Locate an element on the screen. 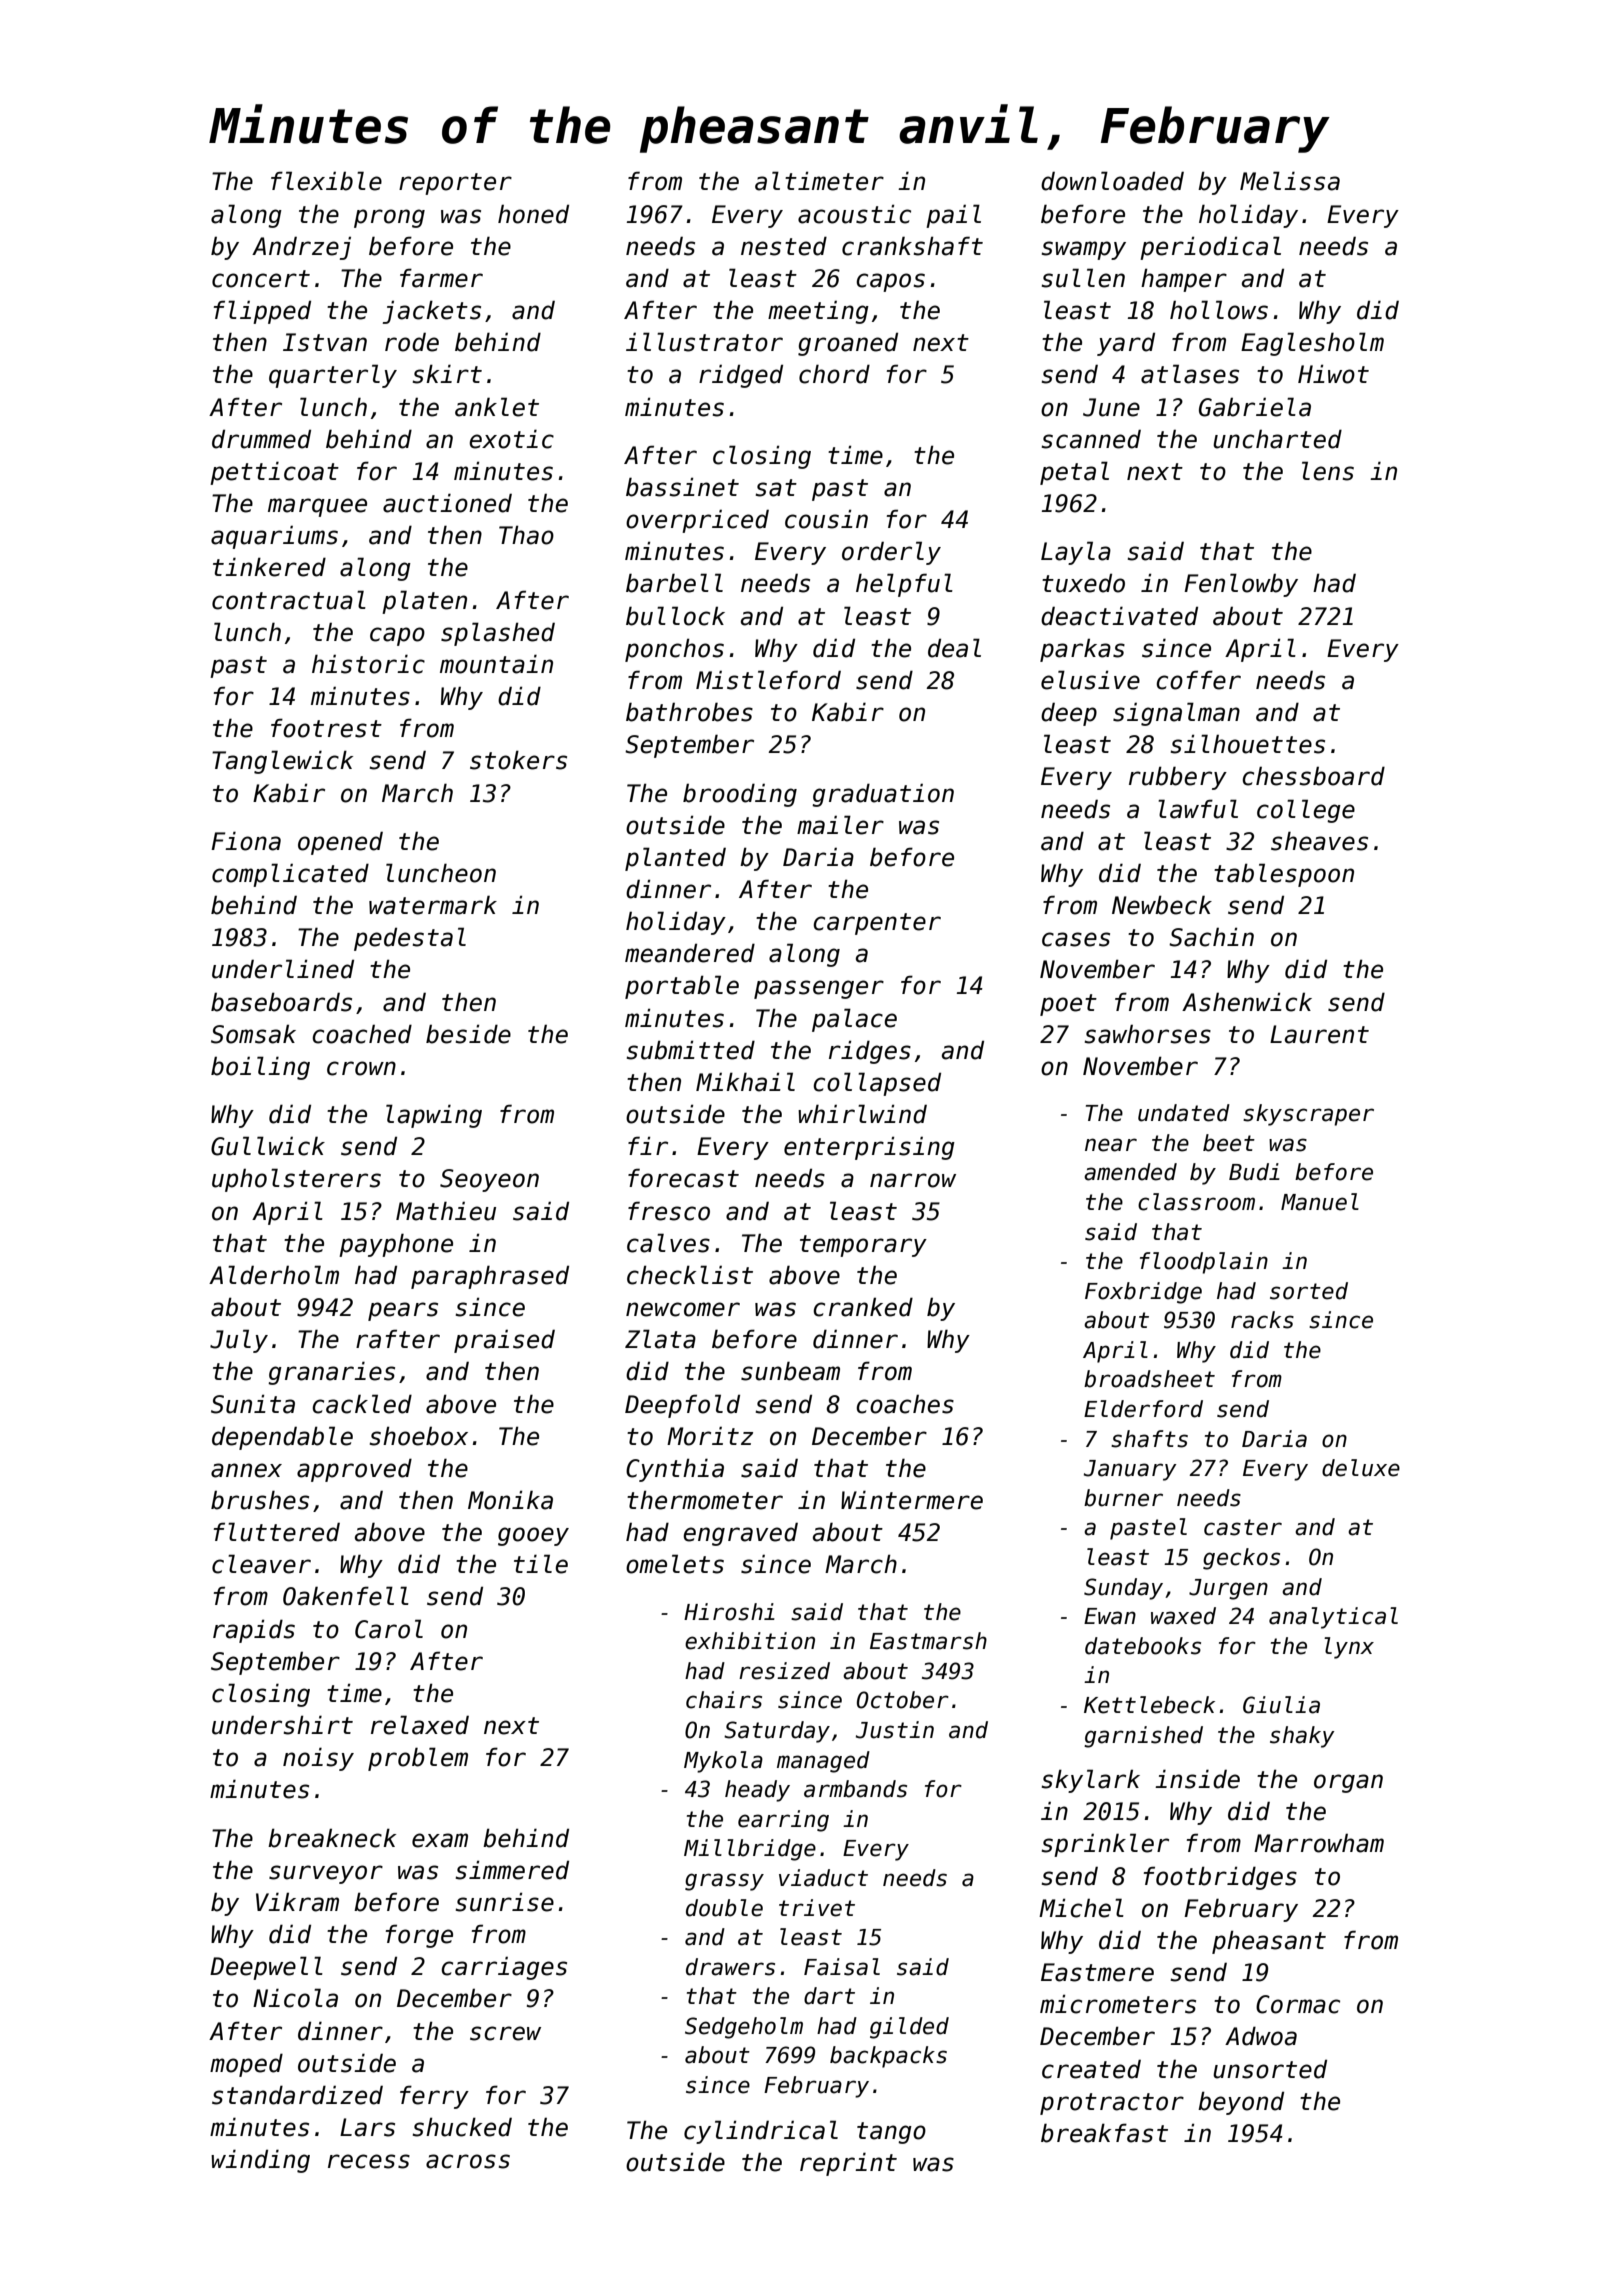  skyscraper is located at coordinates (1308, 1115).
